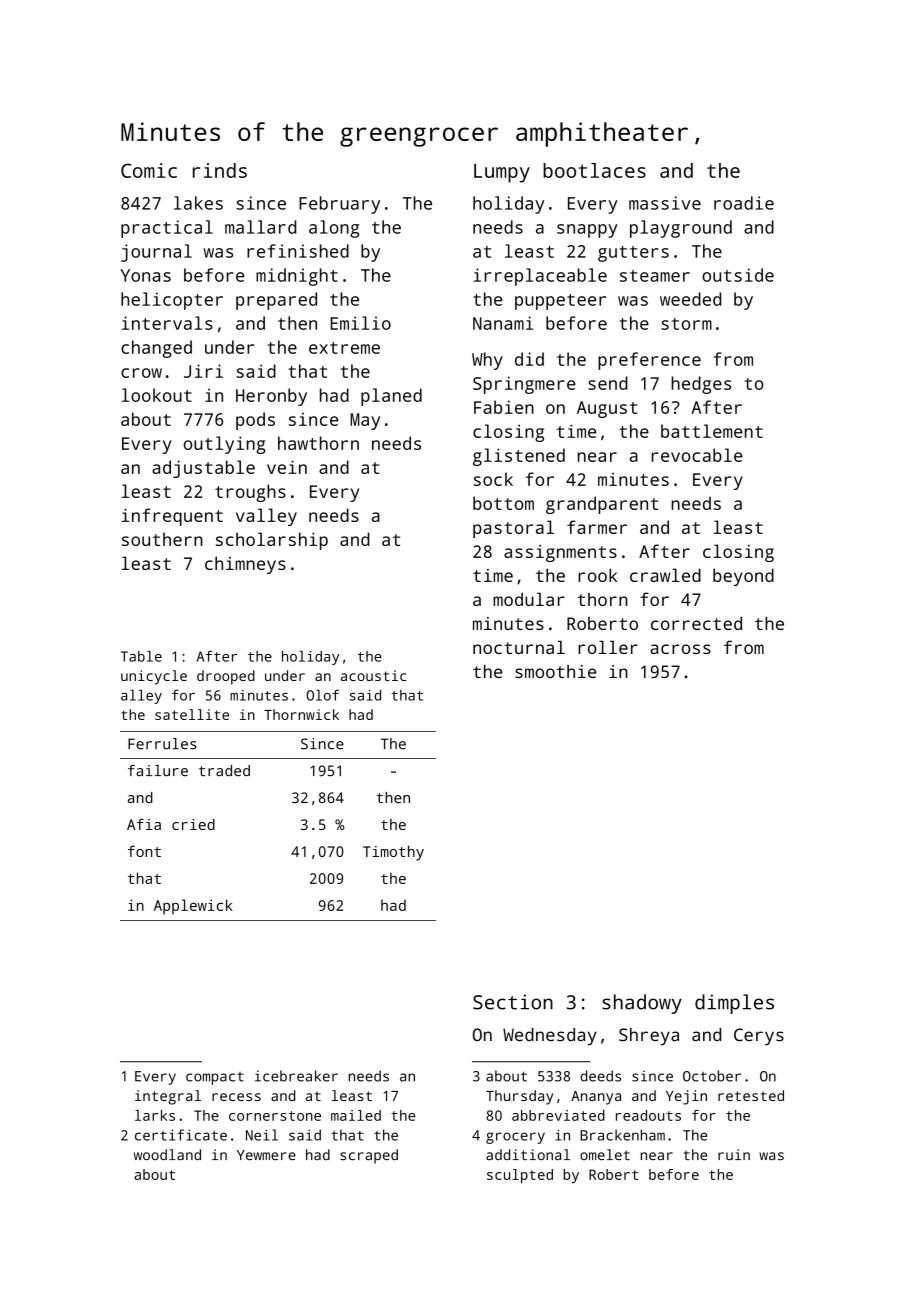 The image size is (908, 1316). What do you see at coordinates (493, 479) in the page?
I see `sock` at bounding box center [493, 479].
